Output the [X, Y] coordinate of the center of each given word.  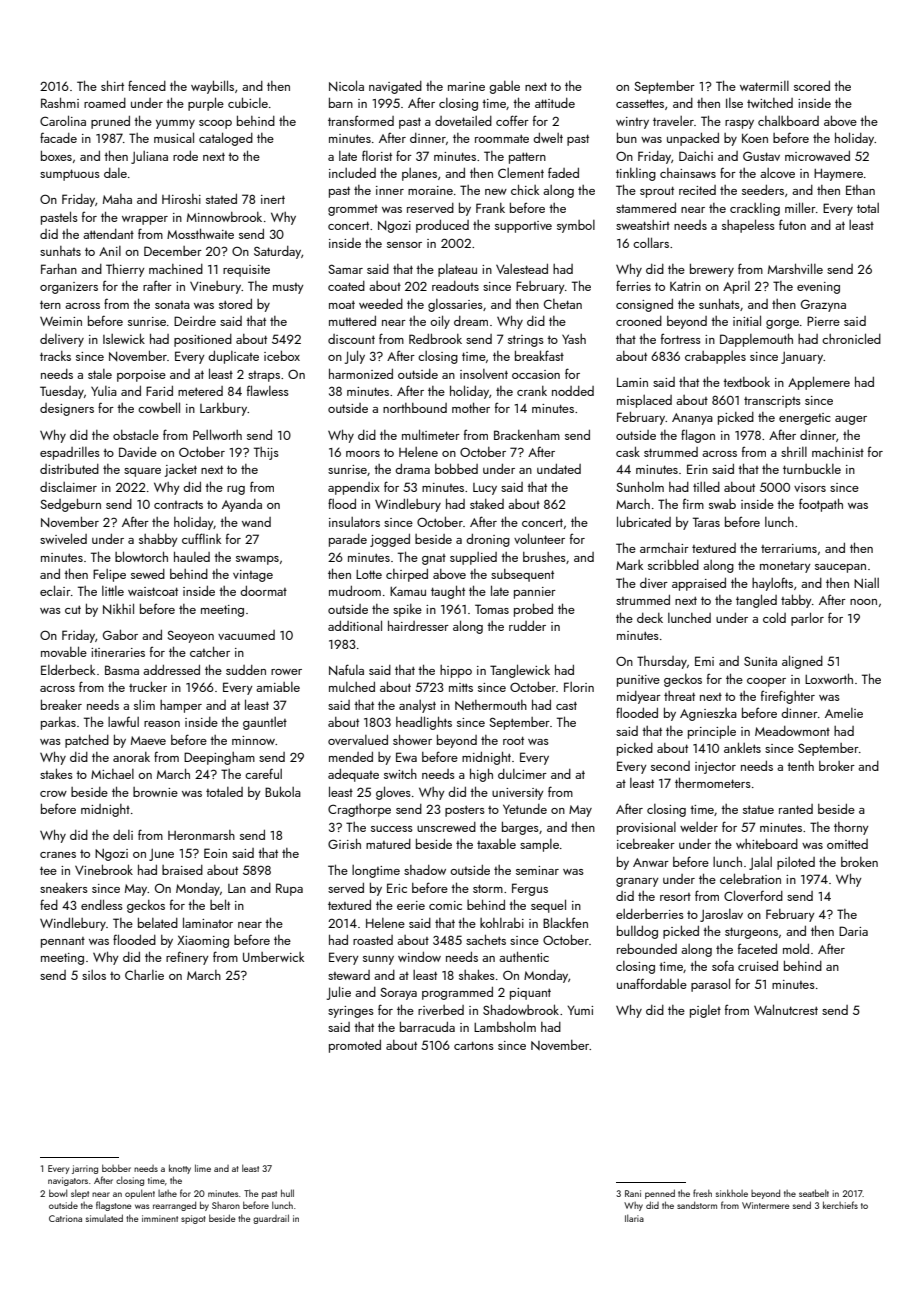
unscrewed [446, 827]
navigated [395, 87]
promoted [355, 1046]
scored [812, 86]
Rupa [289, 889]
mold [796, 949]
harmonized [361, 373]
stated [221, 199]
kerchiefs [840, 1205]
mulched [352, 687]
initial [747, 320]
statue [758, 810]
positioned [203, 340]
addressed [171, 670]
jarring [85, 1169]
